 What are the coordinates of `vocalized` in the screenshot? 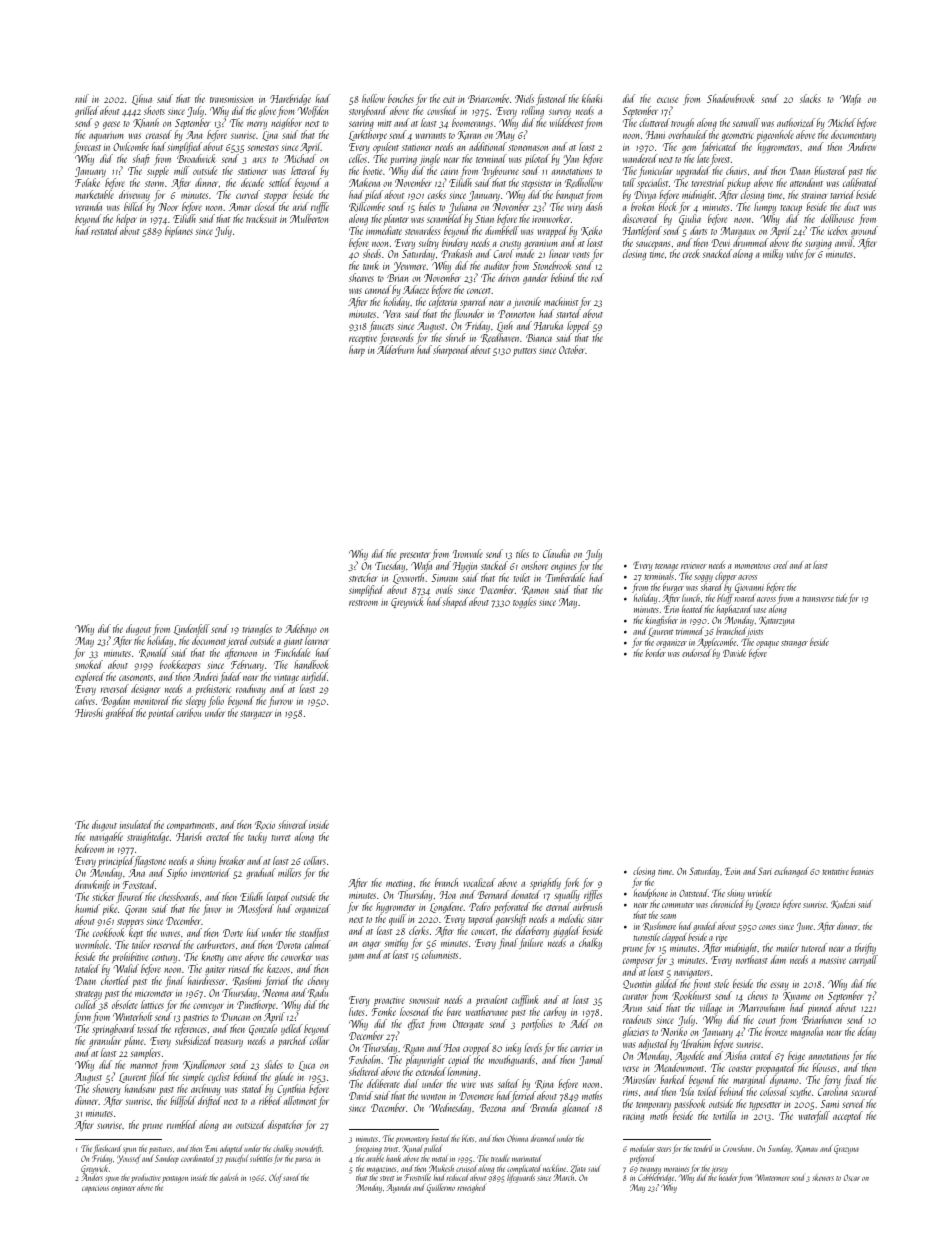 It's located at (479, 882).
